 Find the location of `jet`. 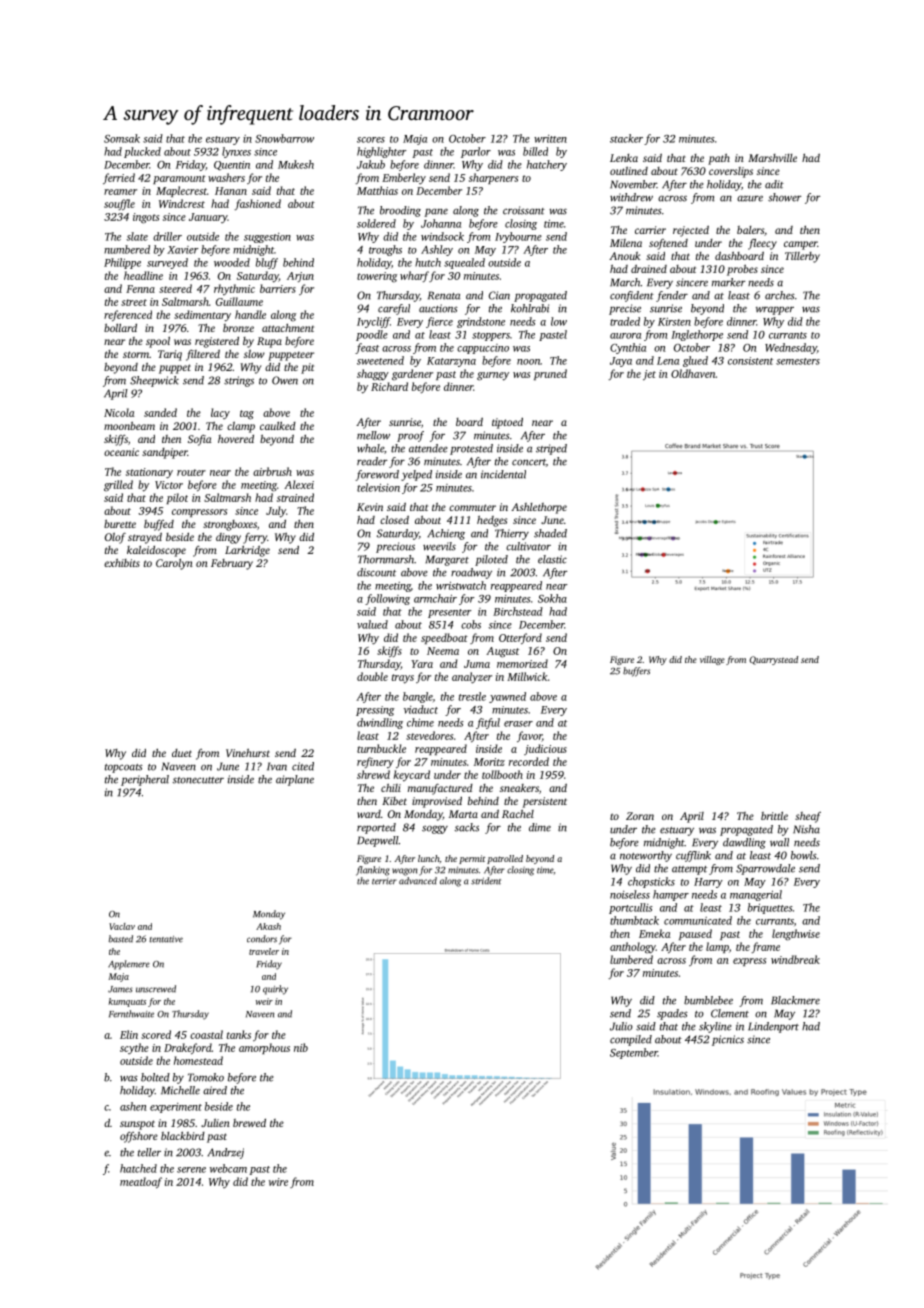

jet is located at coordinates (649, 375).
